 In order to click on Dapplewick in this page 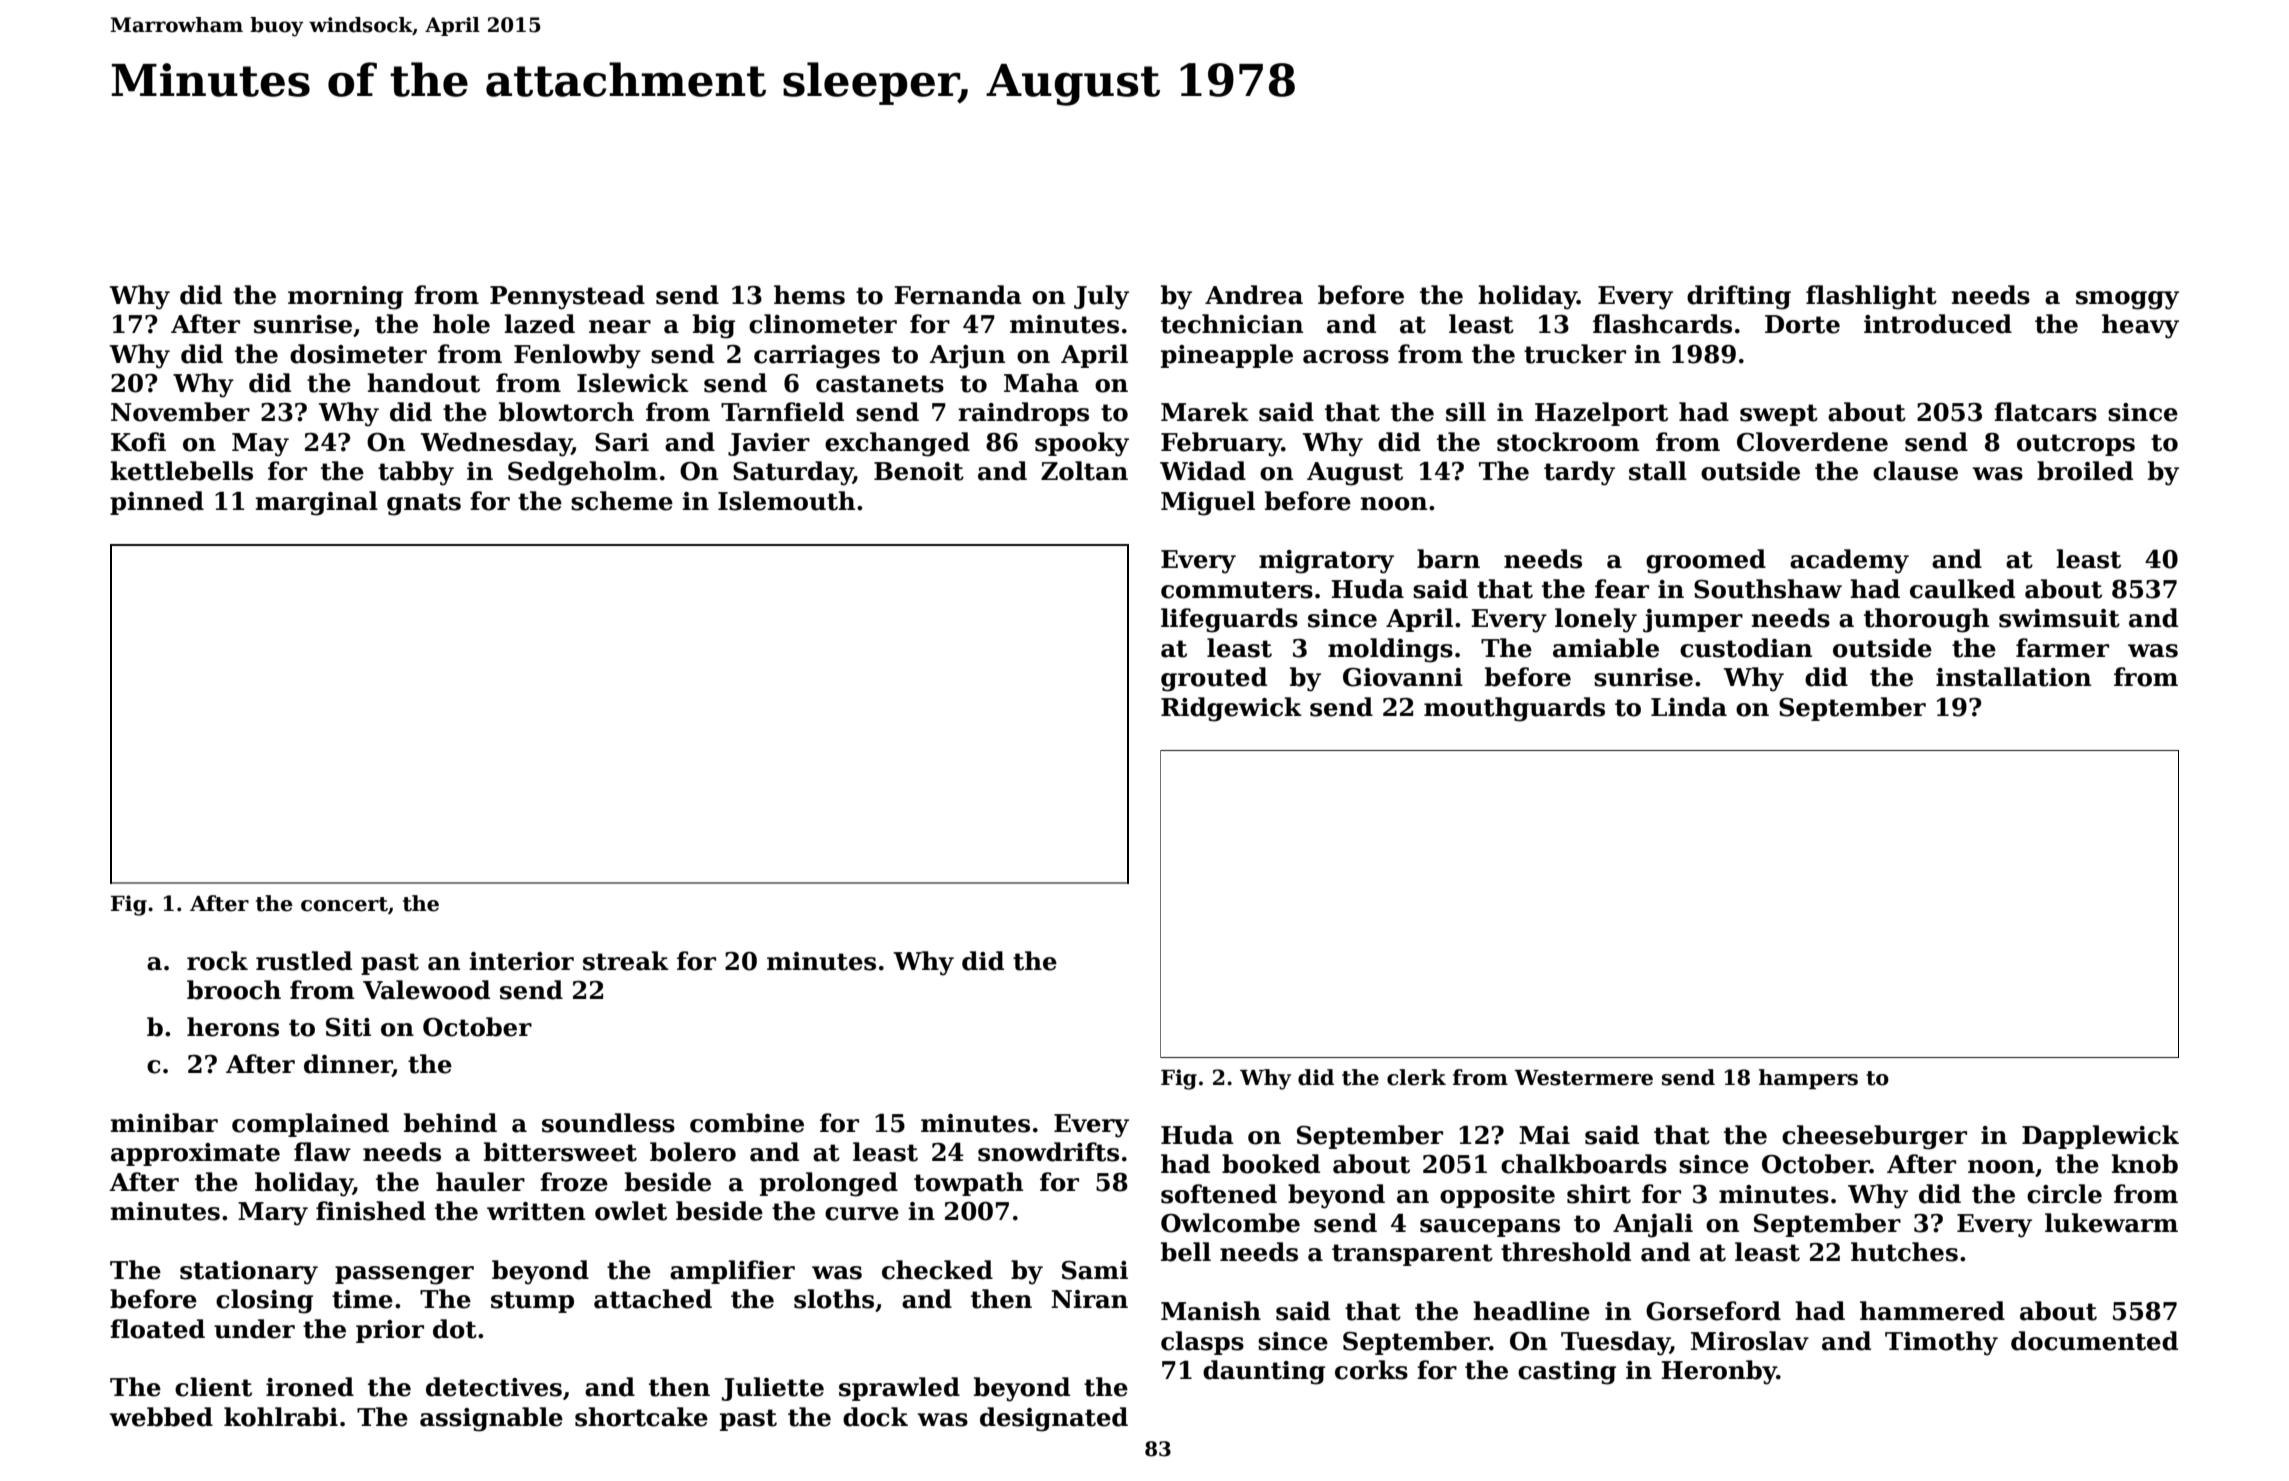, I will do `click(2100, 1137)`.
